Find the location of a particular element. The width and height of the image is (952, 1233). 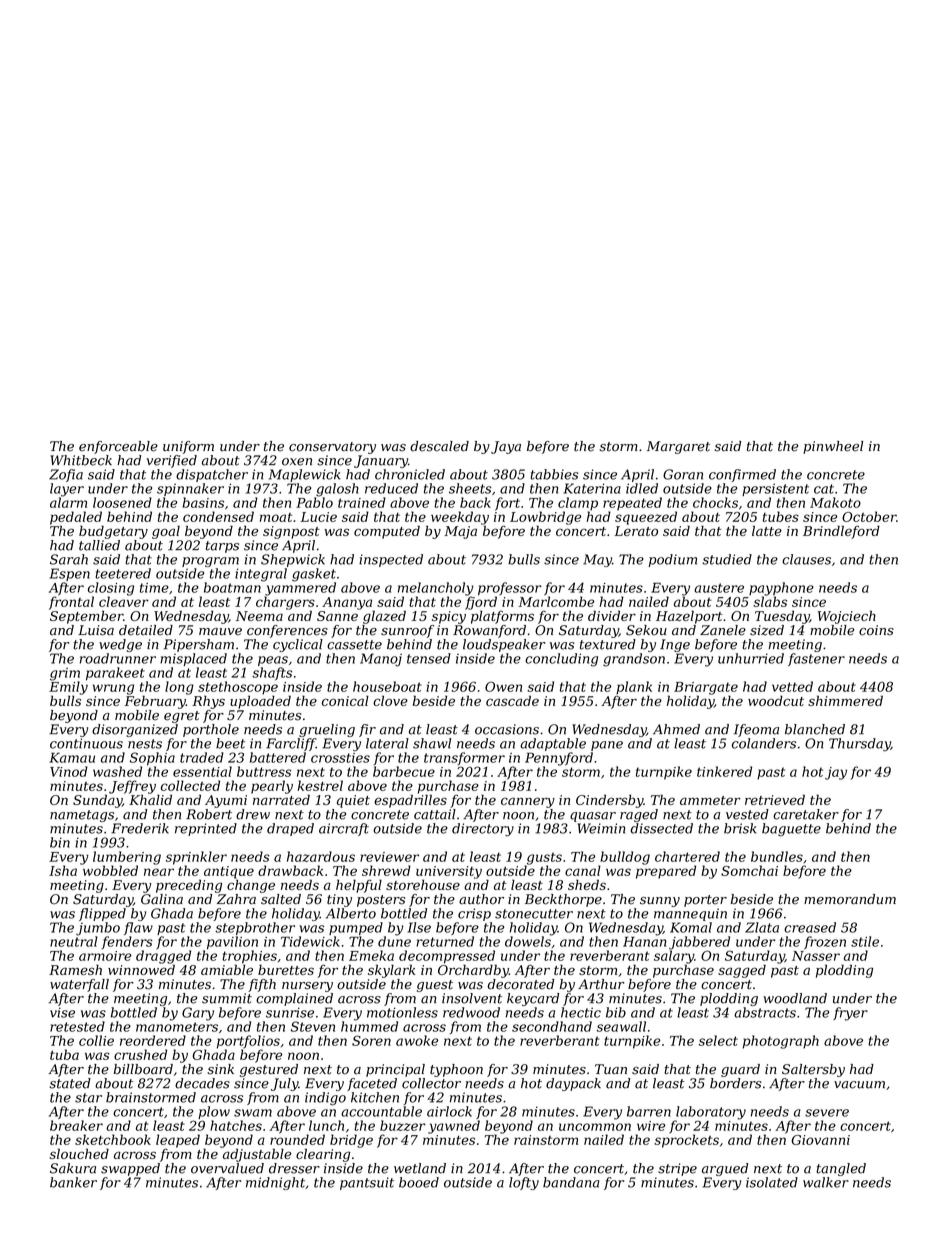

directory is located at coordinates (483, 830).
